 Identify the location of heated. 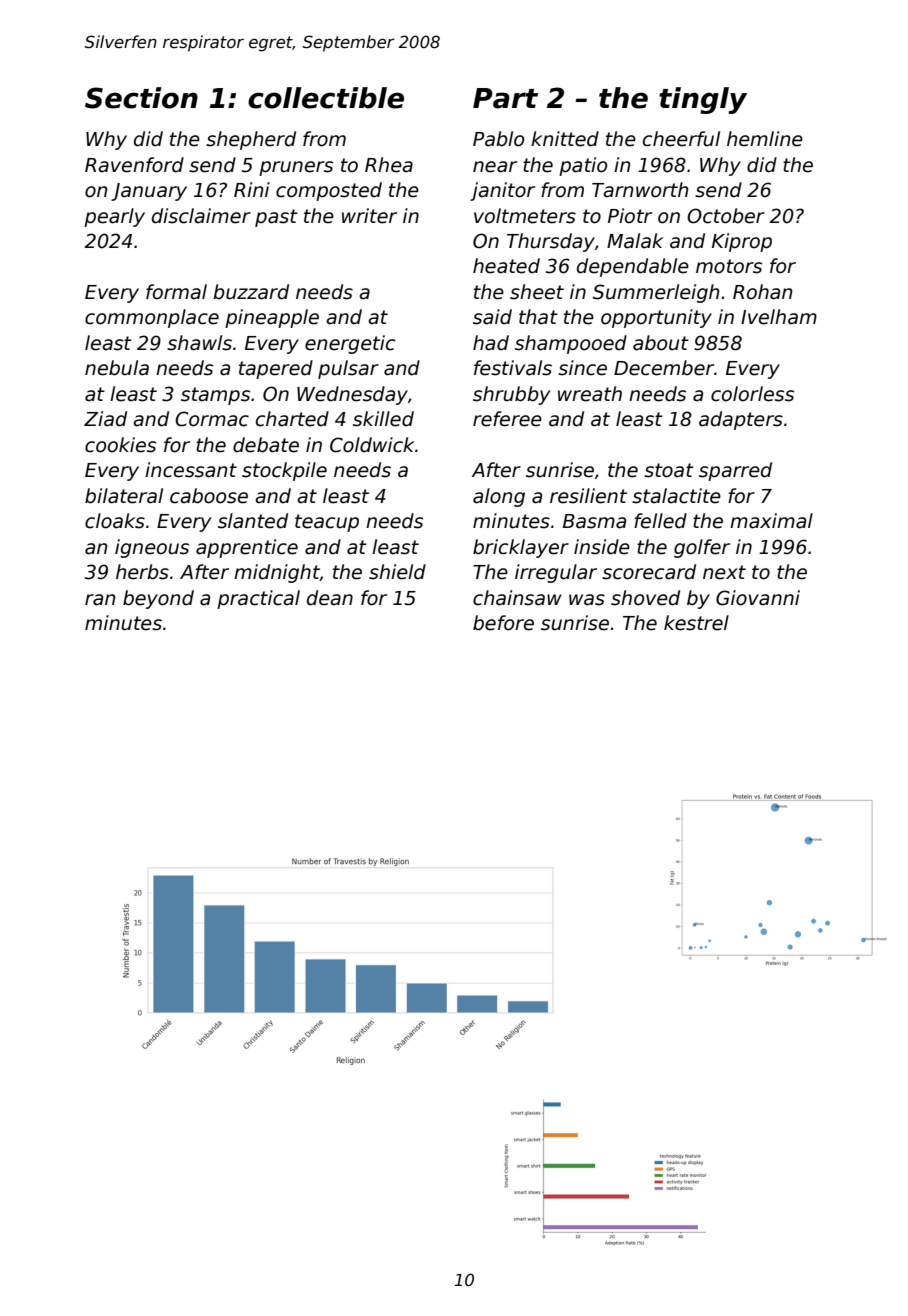
(506, 266).
